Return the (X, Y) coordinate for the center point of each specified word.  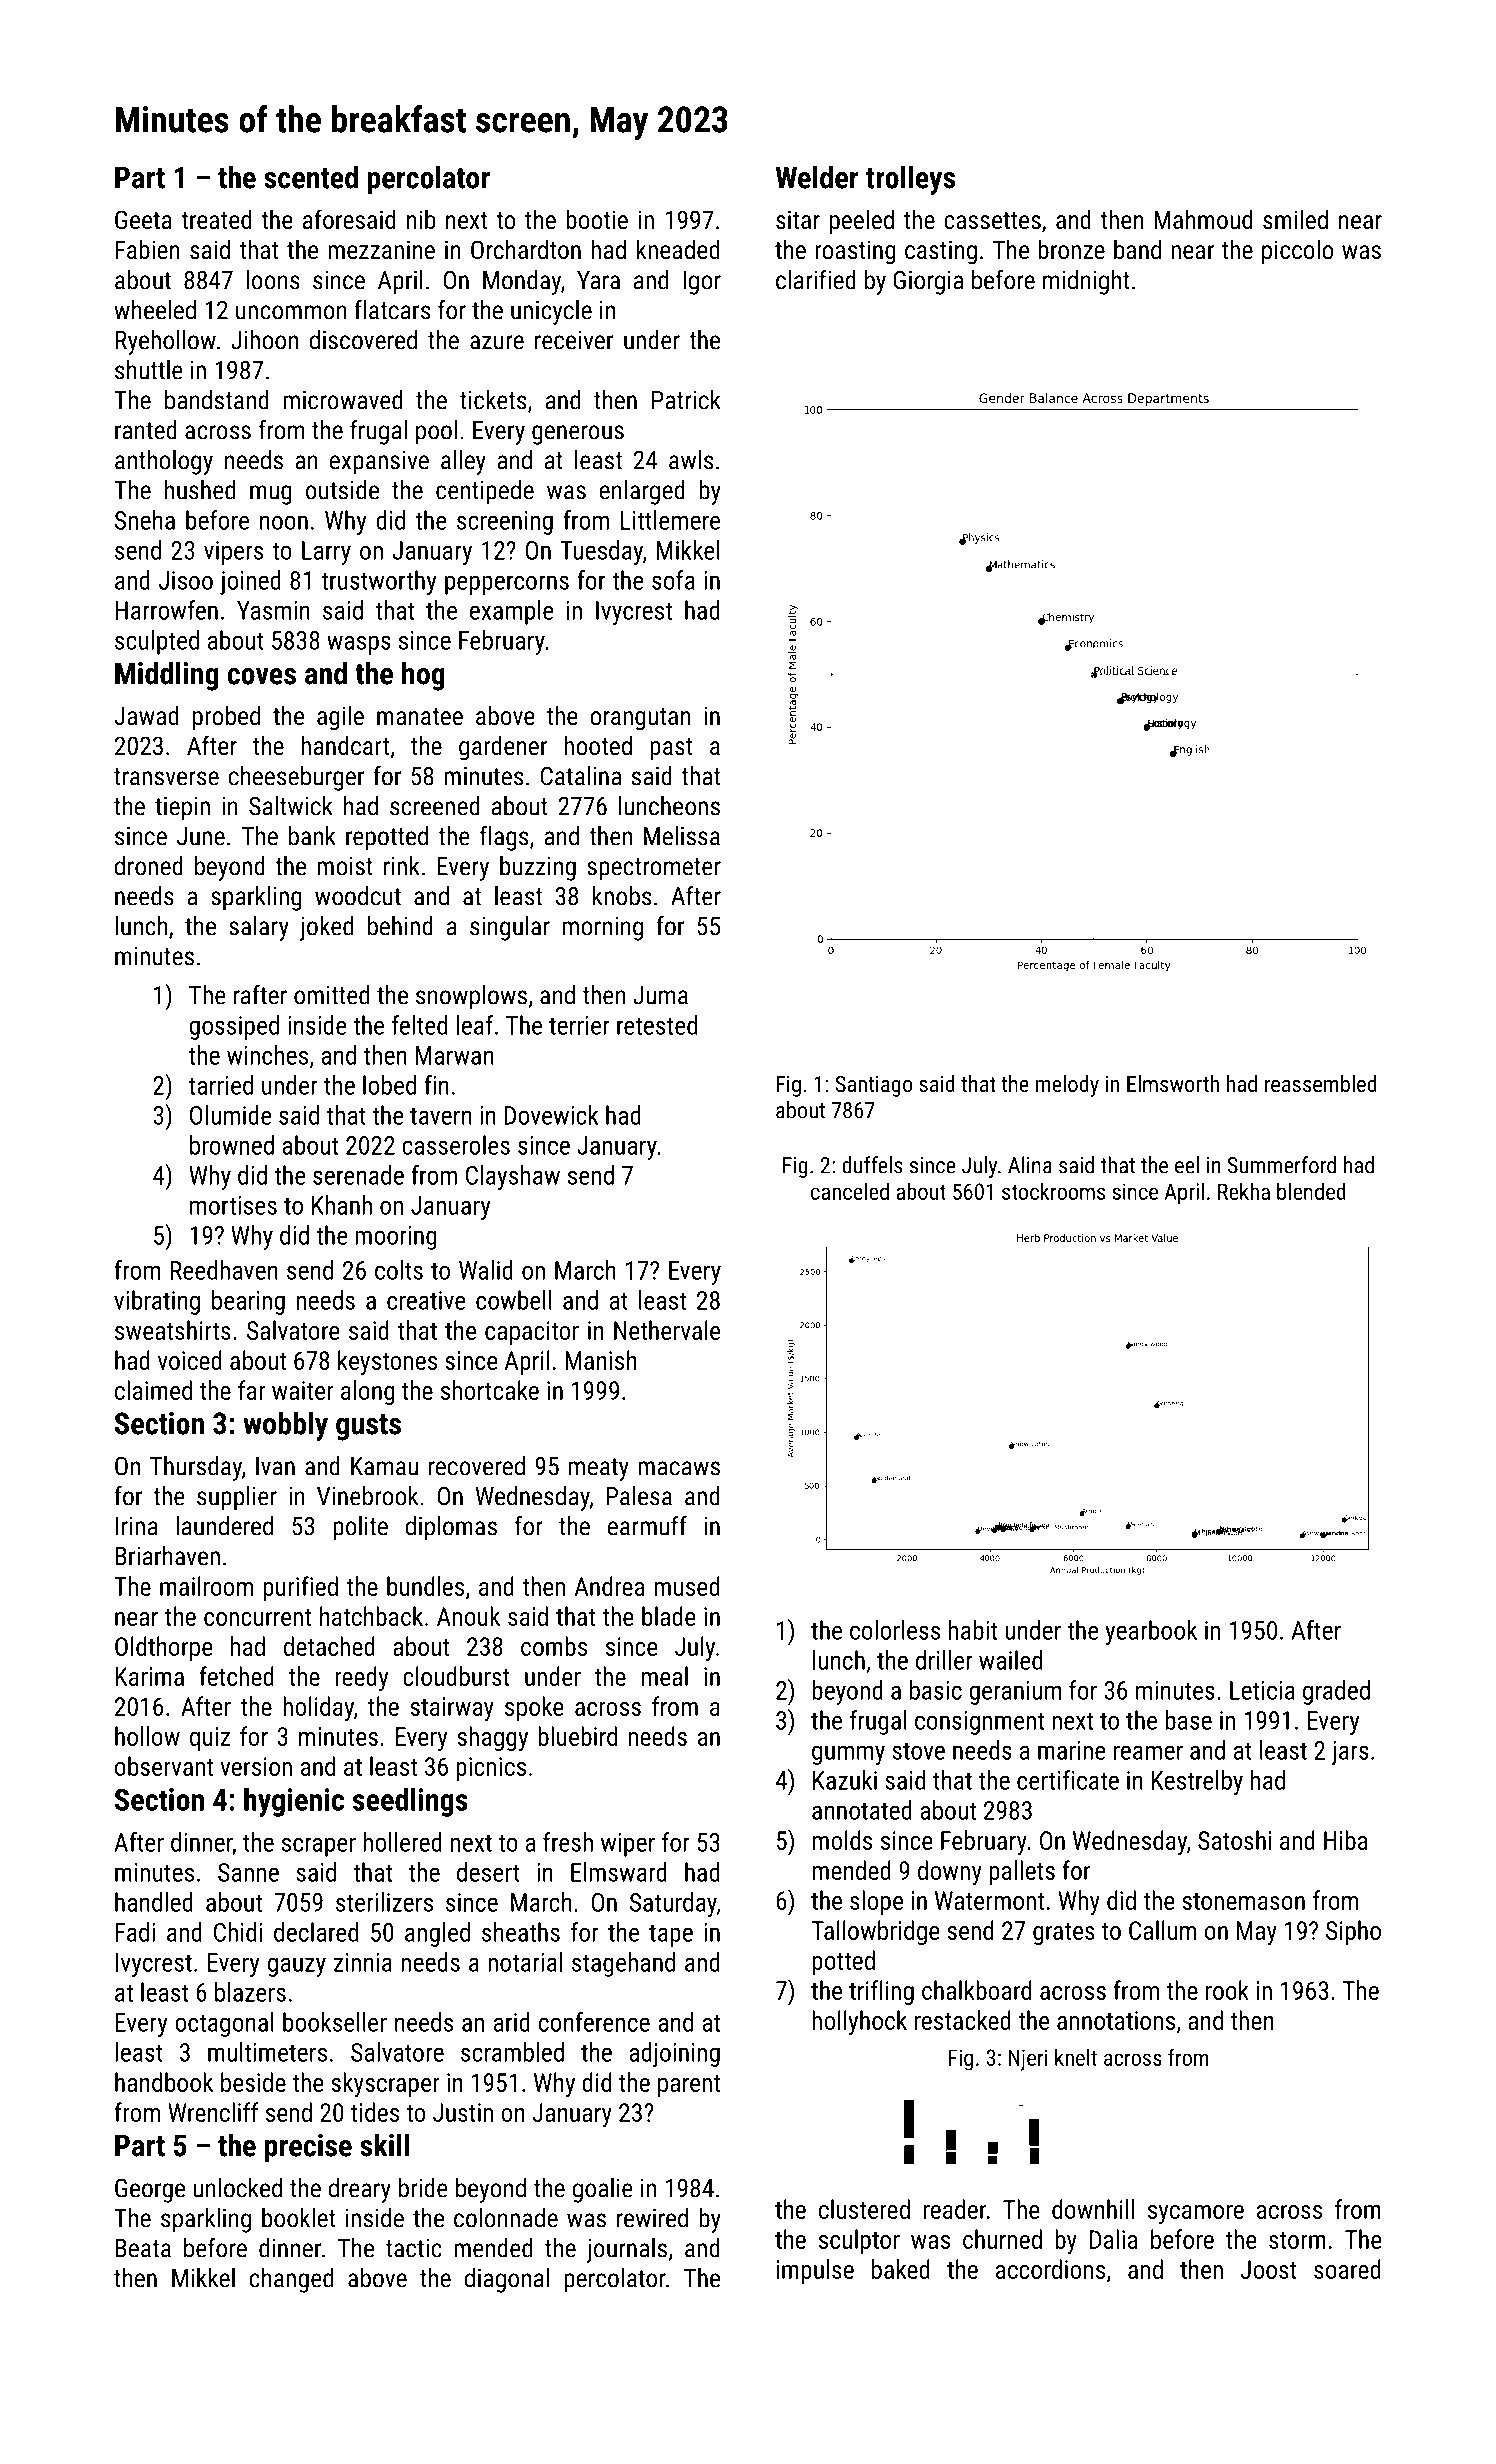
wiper (628, 1845)
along (368, 1392)
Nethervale (667, 1330)
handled (154, 1902)
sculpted (157, 642)
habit (973, 1630)
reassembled (1321, 1083)
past (671, 749)
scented (311, 177)
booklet (298, 2218)
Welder (817, 177)
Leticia (1262, 1690)
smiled (1295, 219)
